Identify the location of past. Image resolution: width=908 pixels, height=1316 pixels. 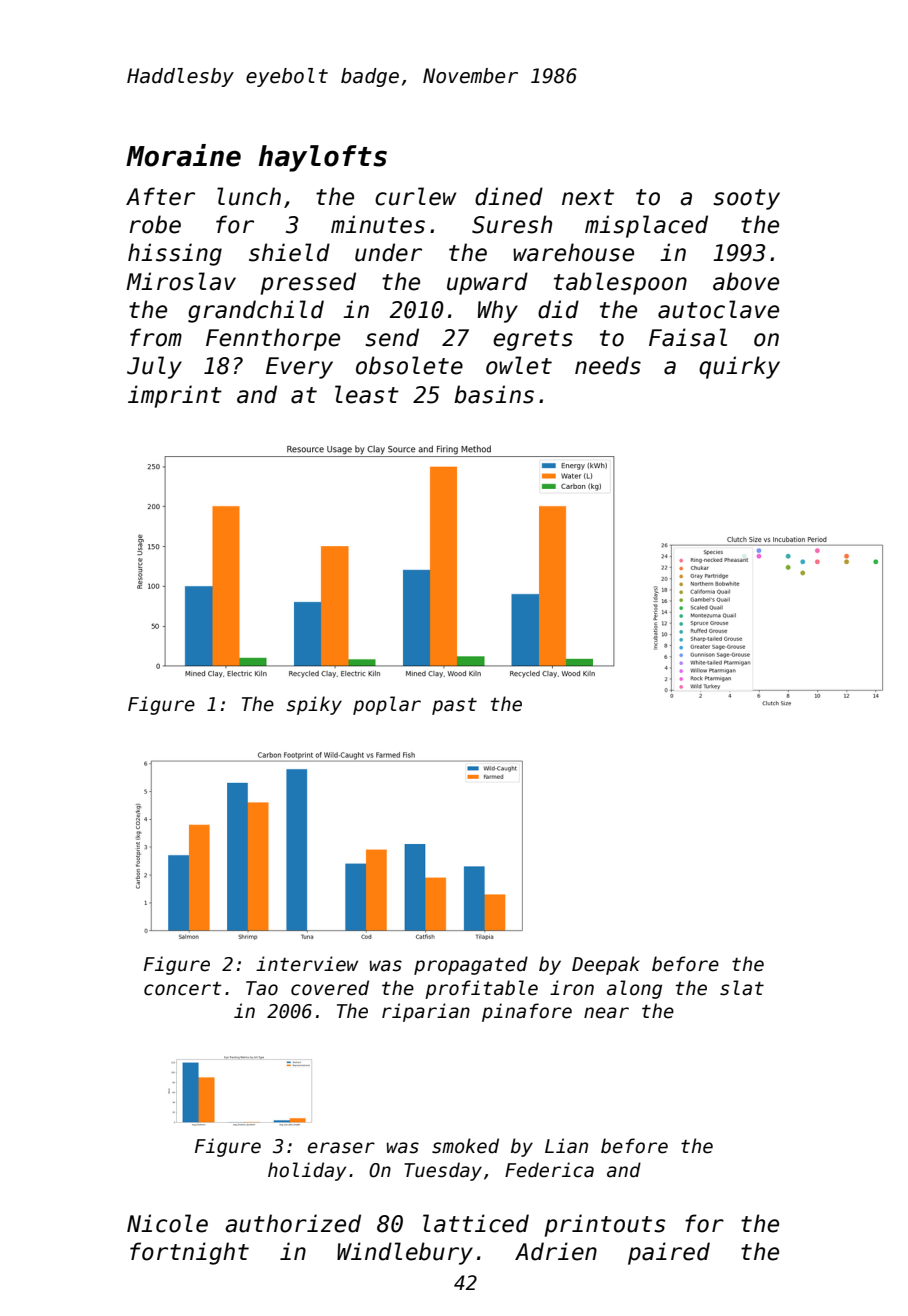
(454, 706).
